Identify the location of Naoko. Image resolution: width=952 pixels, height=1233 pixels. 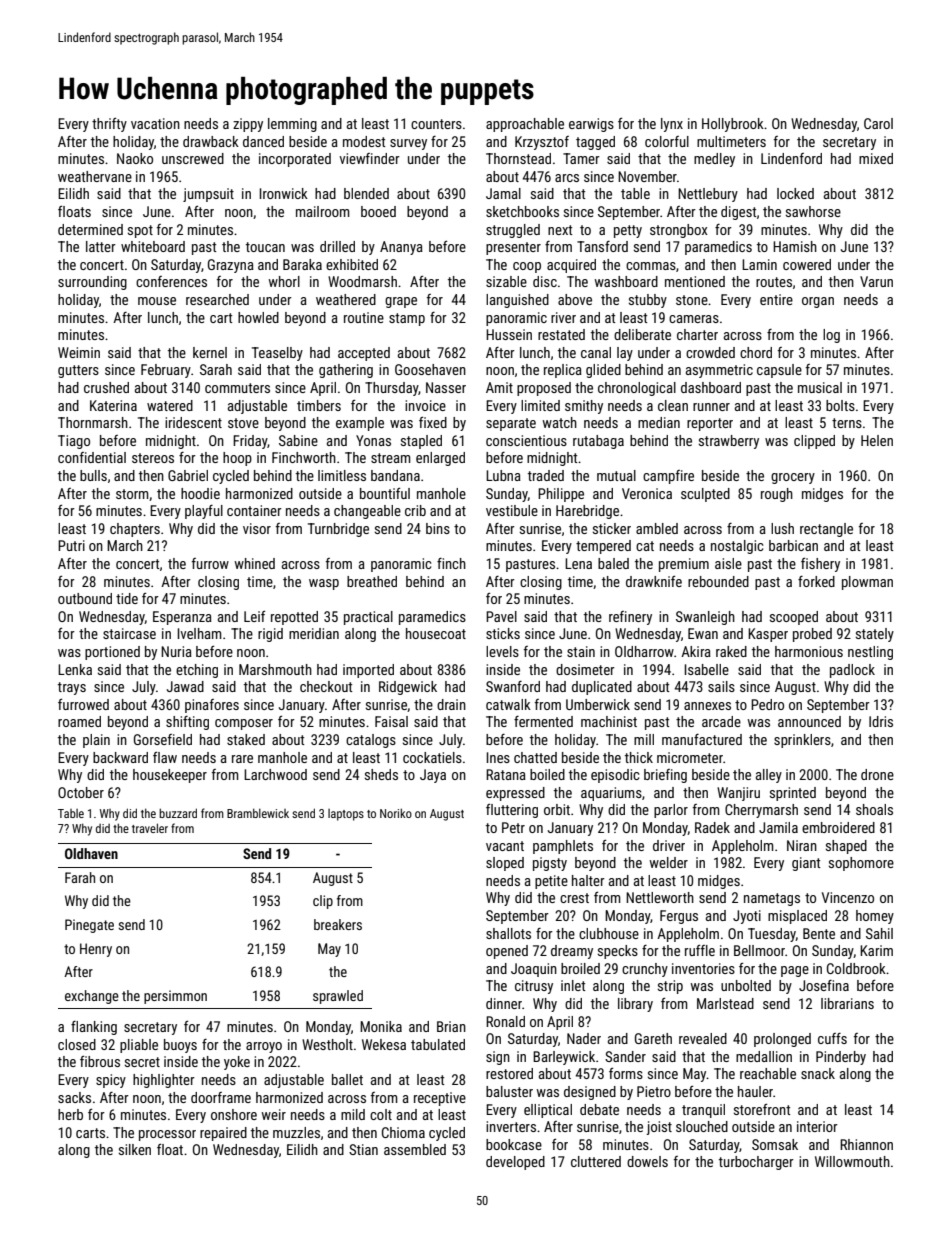
(135, 158).
